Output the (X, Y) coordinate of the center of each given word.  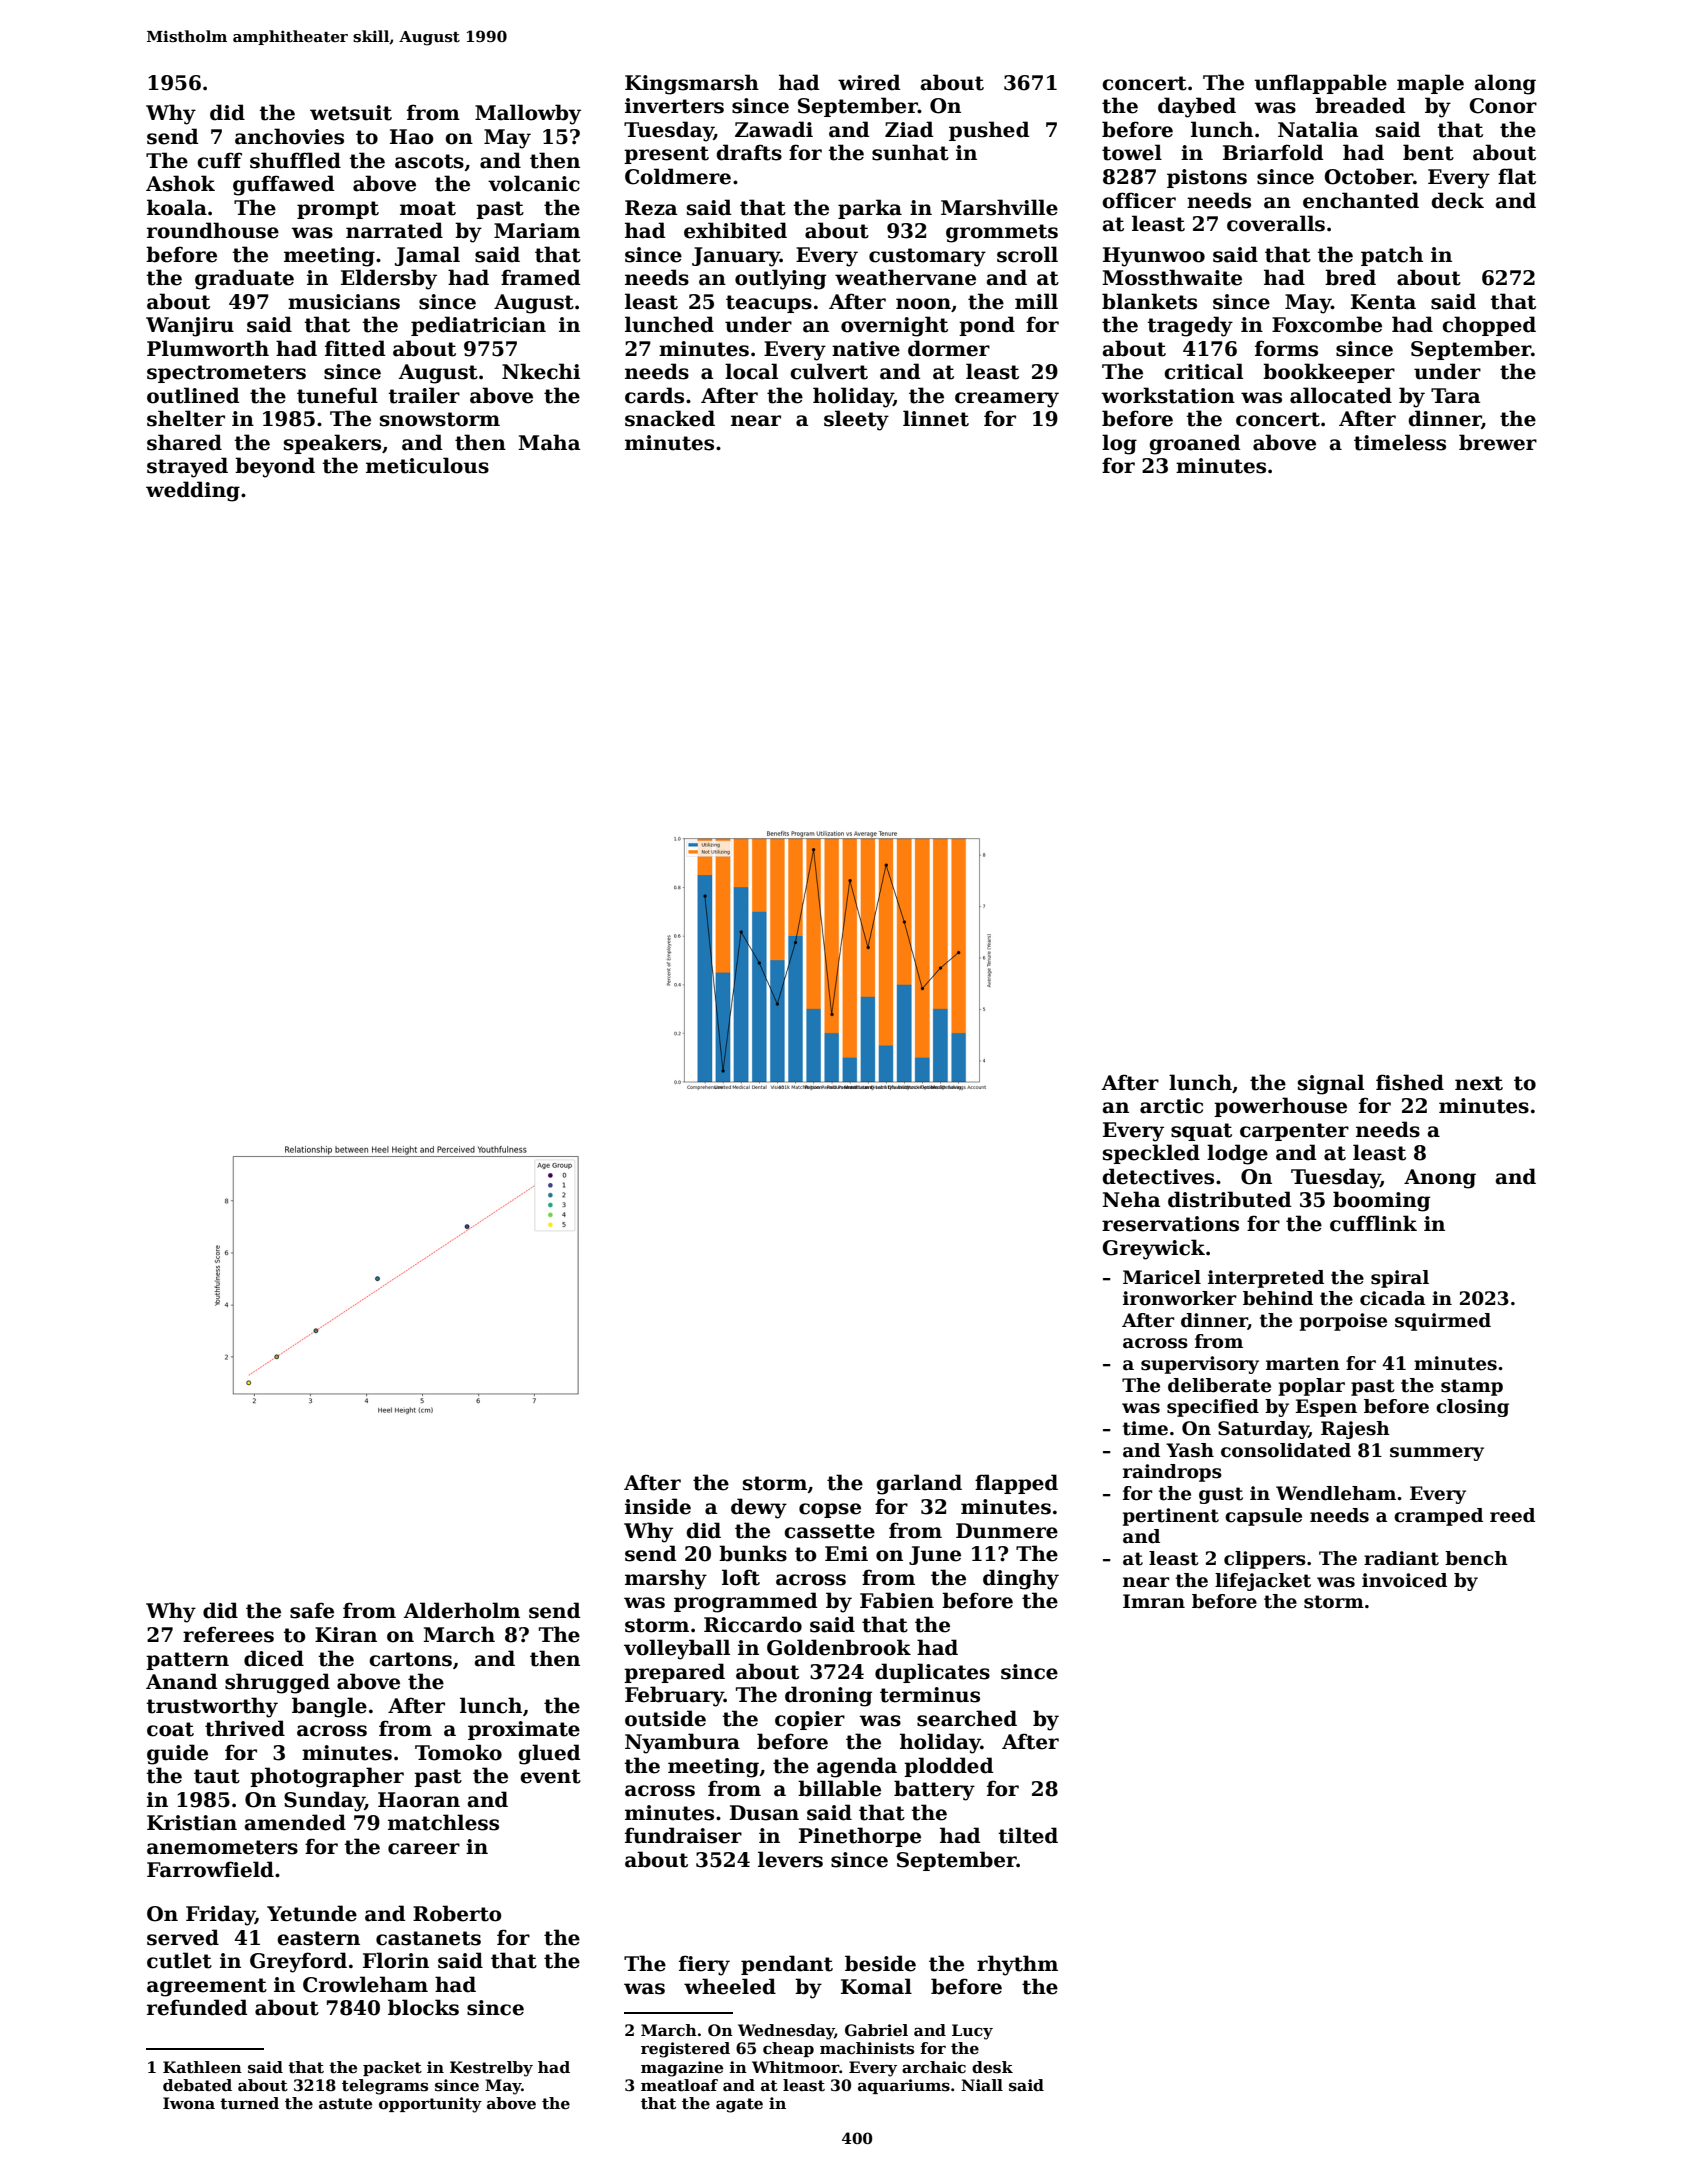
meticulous (427, 465)
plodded (948, 1767)
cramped (1438, 1517)
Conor (1503, 106)
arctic (1171, 1106)
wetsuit (351, 113)
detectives (1158, 1176)
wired (869, 82)
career (424, 1849)
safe (312, 1610)
